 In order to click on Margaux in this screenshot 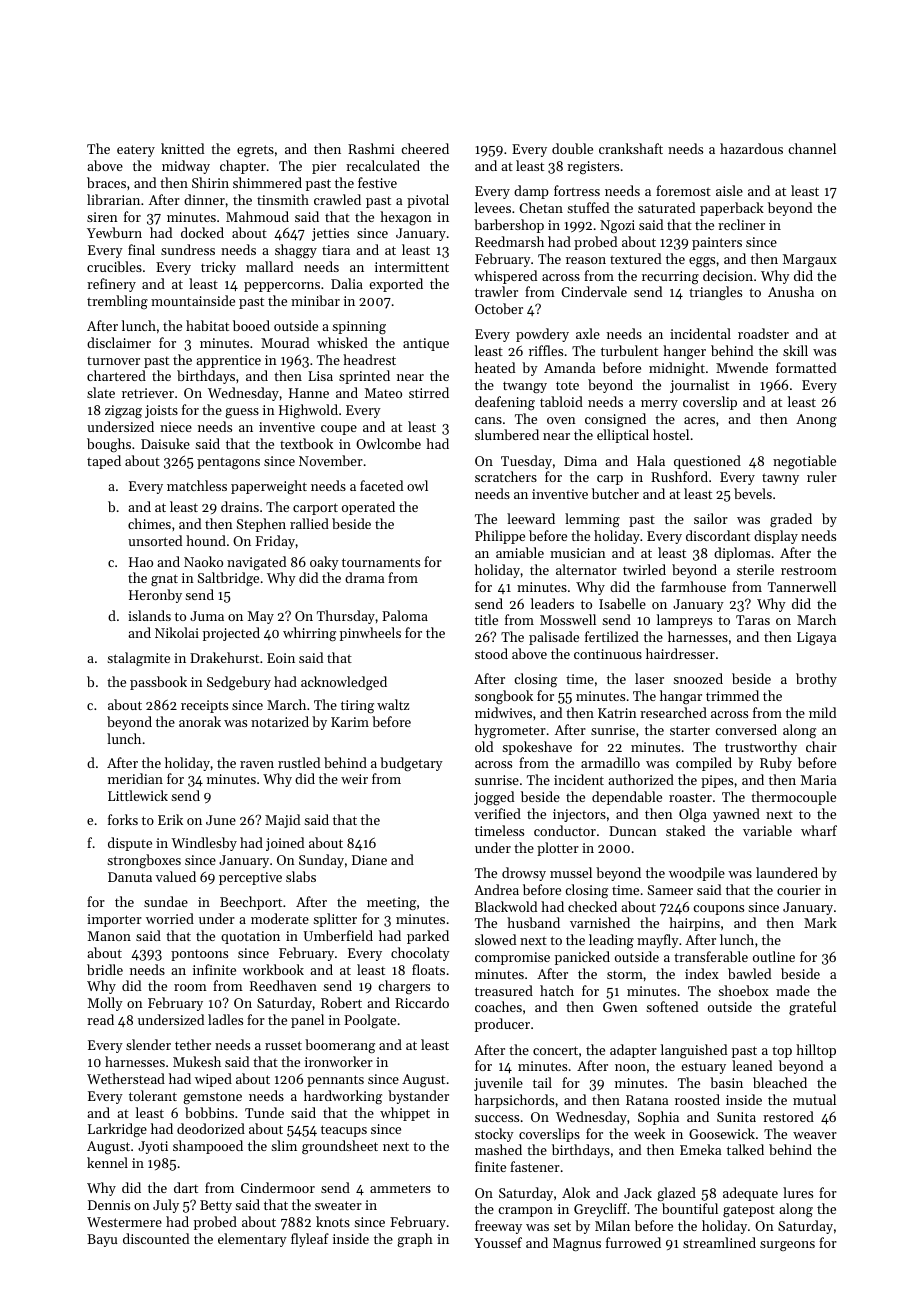, I will do `click(810, 260)`.
